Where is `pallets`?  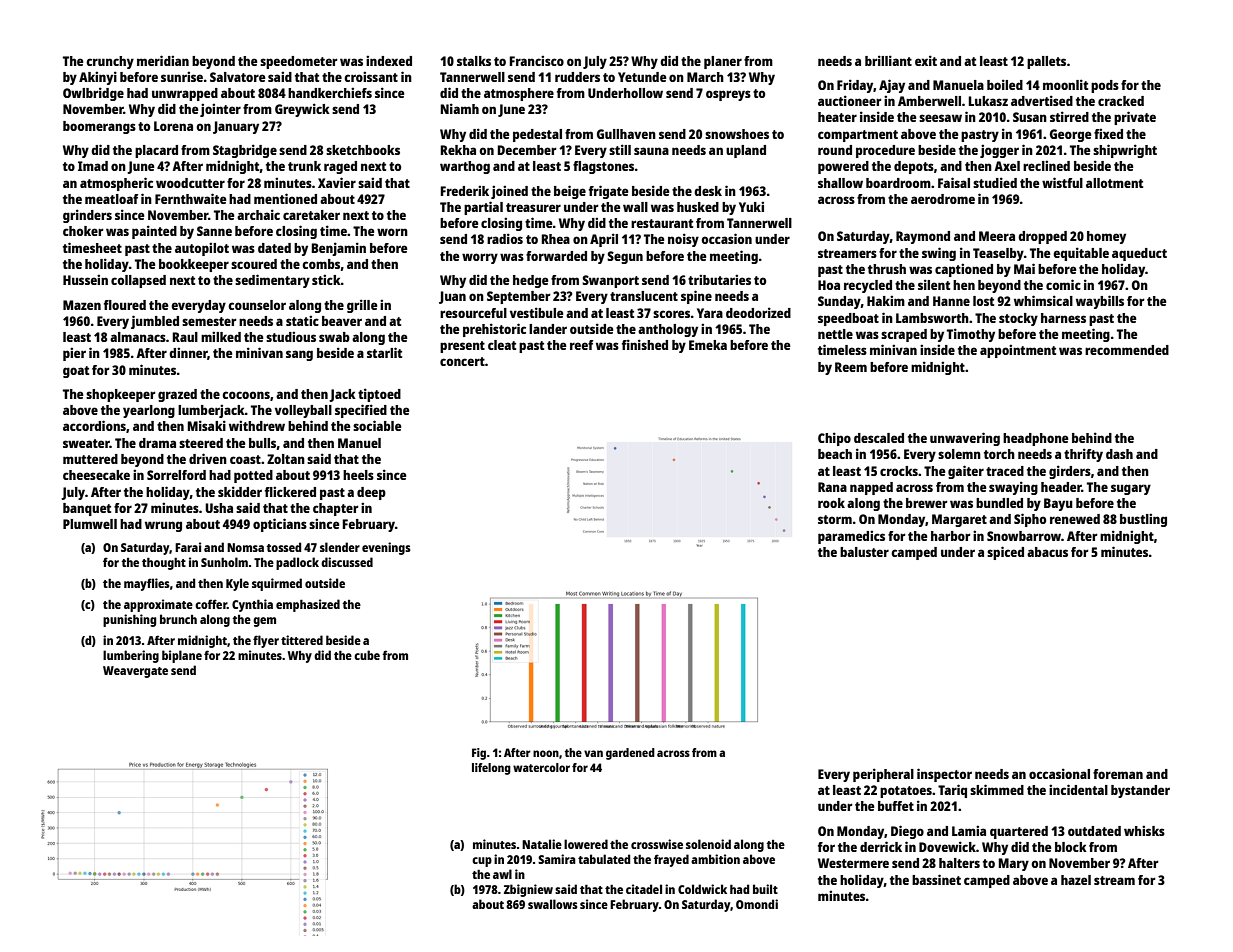 pallets is located at coordinates (1046, 62).
